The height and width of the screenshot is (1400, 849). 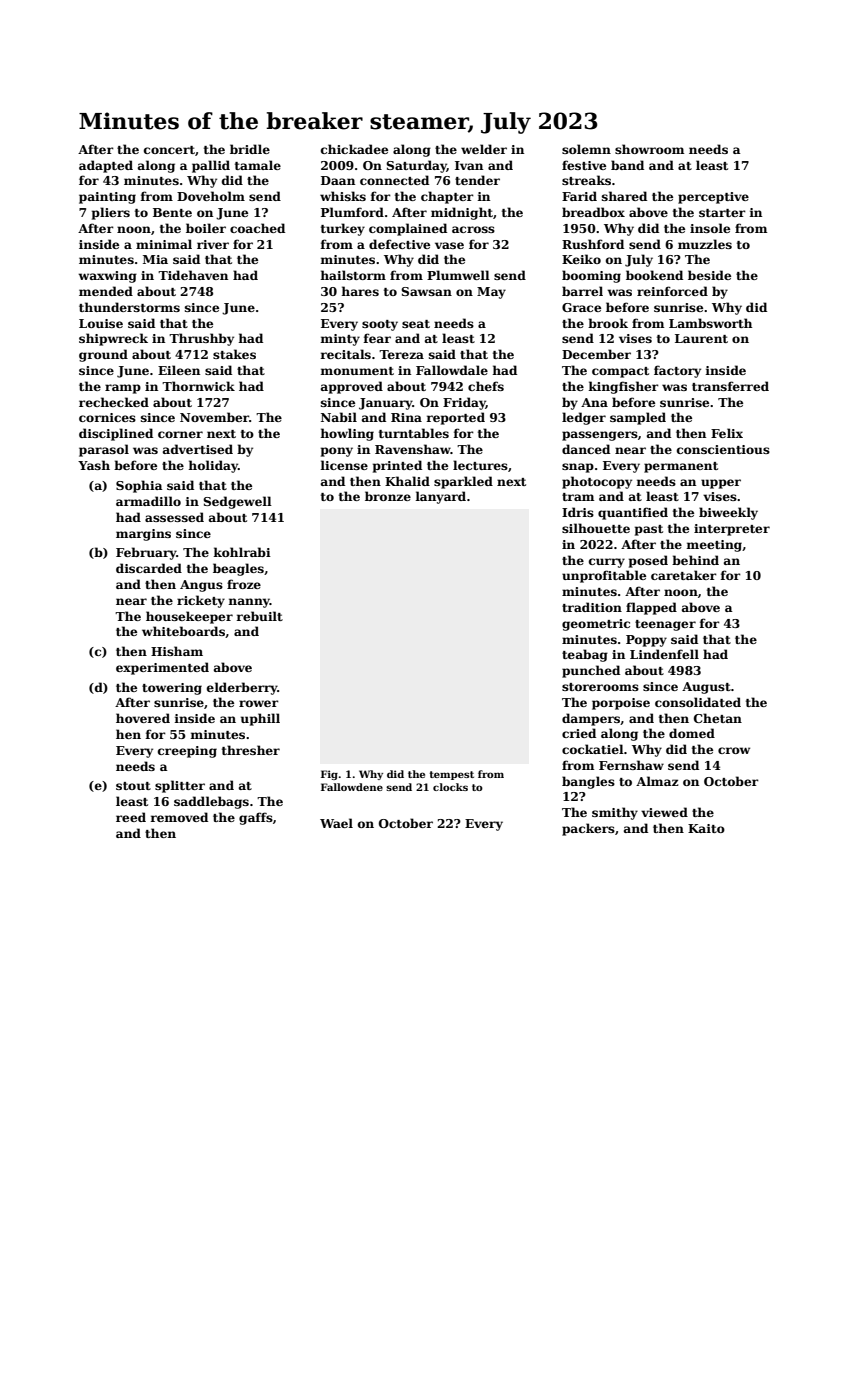 What do you see at coordinates (106, 166) in the screenshot?
I see `adapted` at bounding box center [106, 166].
